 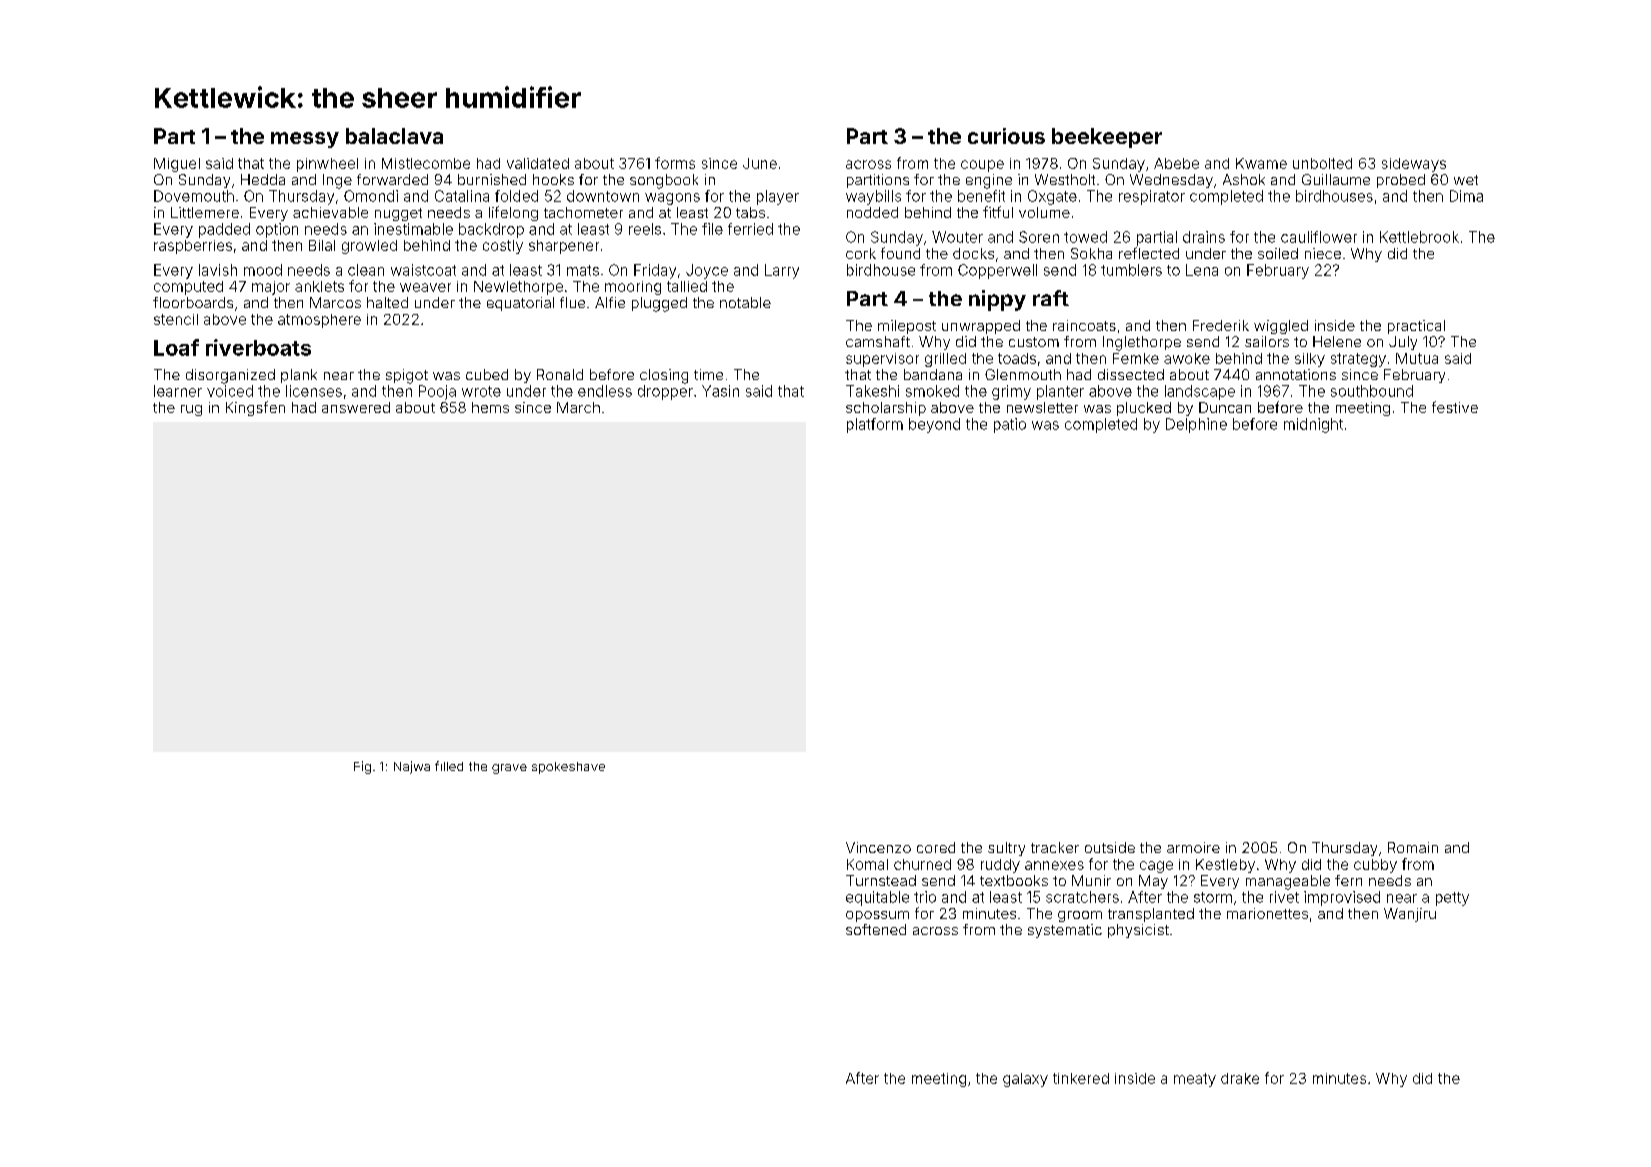 I want to click on Kwame, so click(x=1261, y=163).
